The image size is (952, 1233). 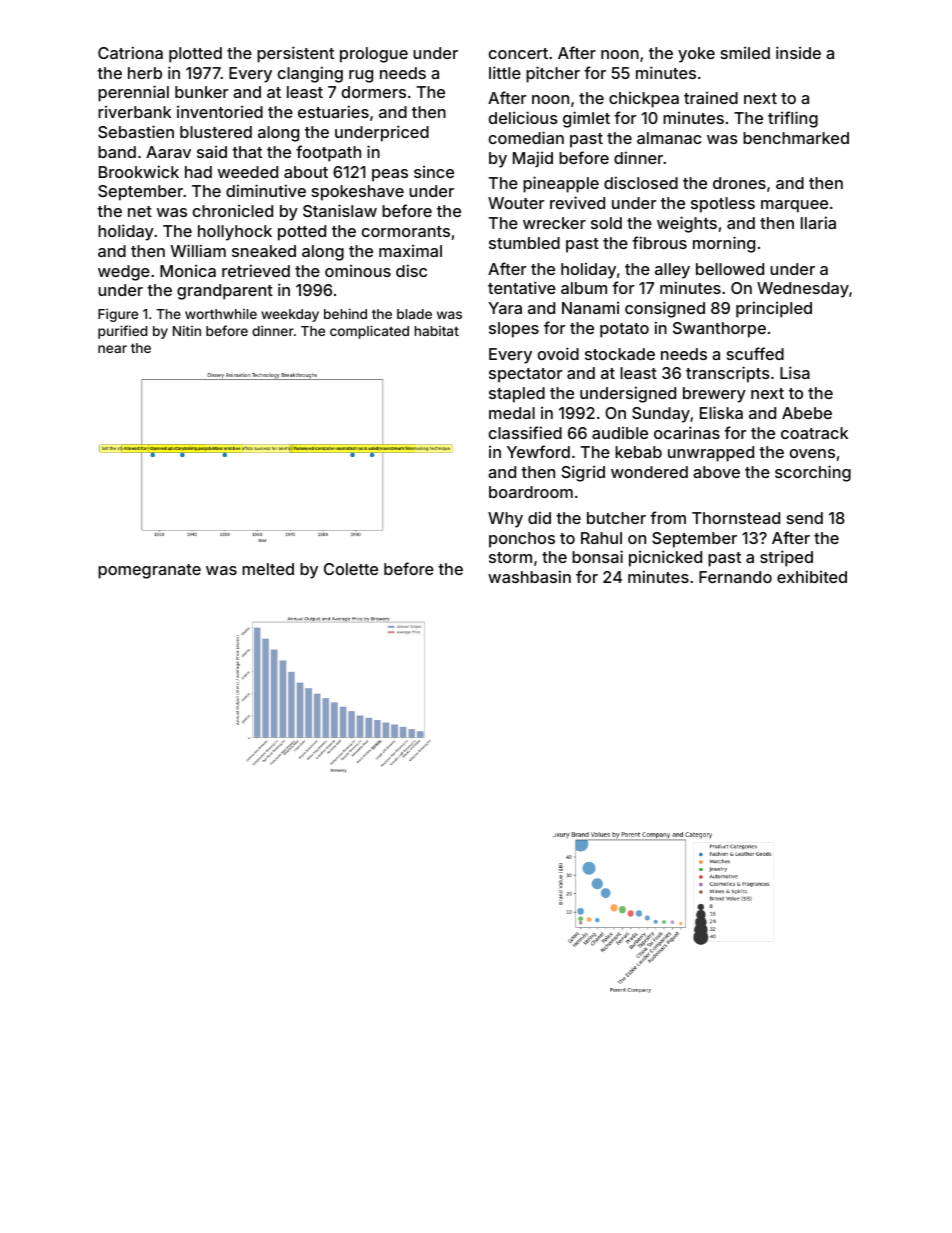 What do you see at coordinates (374, 55) in the screenshot?
I see `prologue` at bounding box center [374, 55].
